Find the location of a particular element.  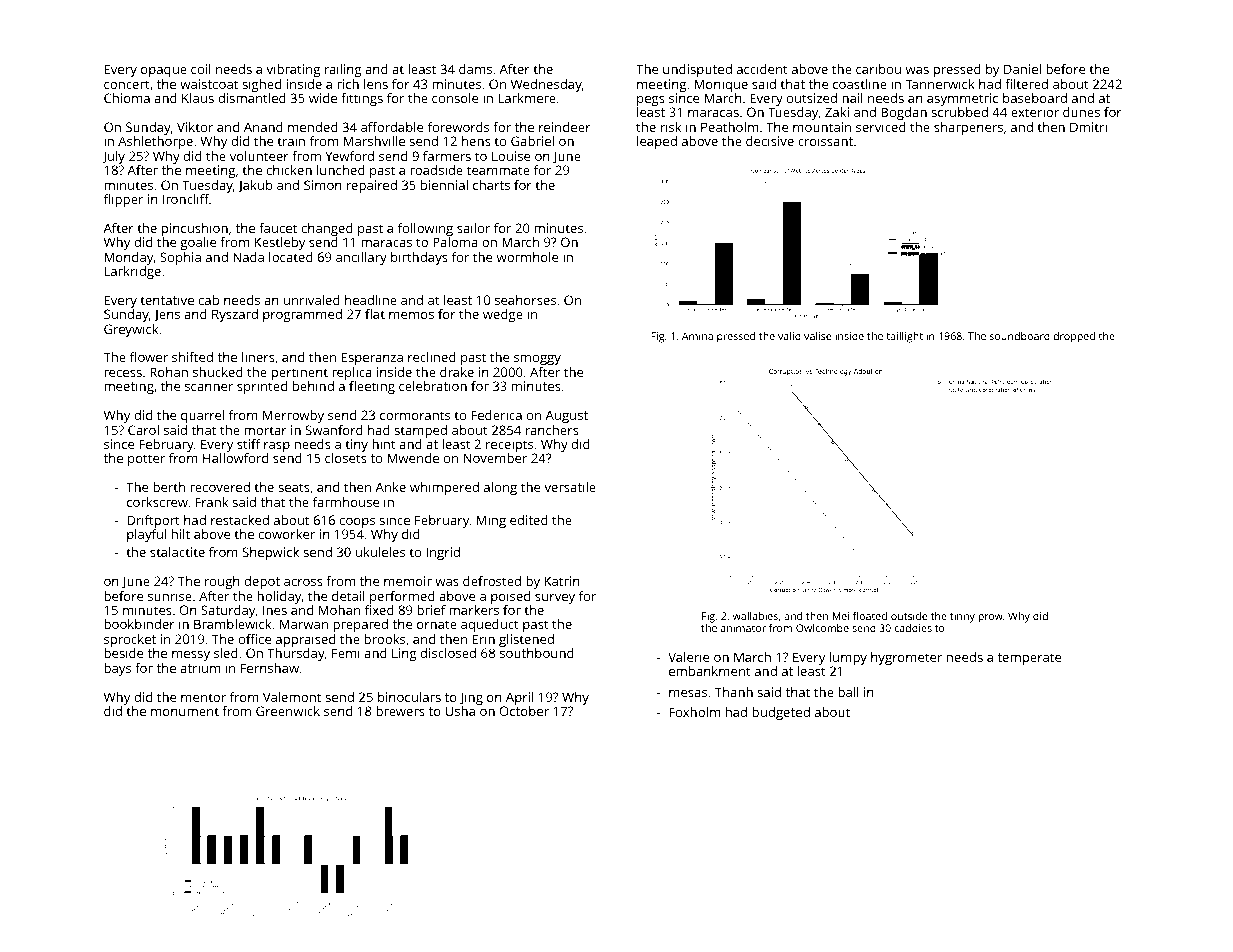

Foxholm is located at coordinates (694, 712).
